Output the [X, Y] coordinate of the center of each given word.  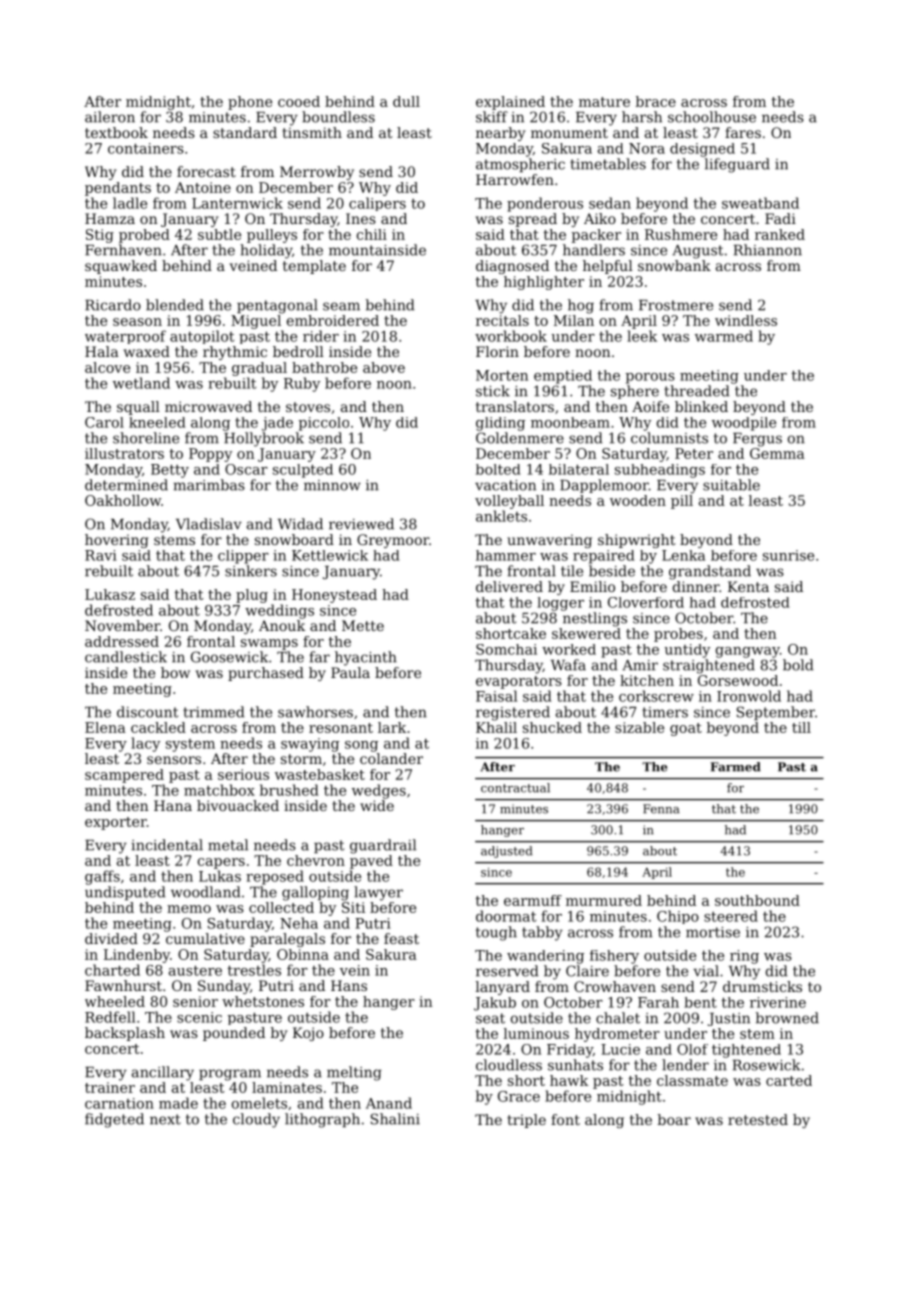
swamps [269, 644]
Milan [574, 320]
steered [731, 916]
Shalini [395, 1119]
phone [250, 103]
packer [596, 236]
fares [743, 132]
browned [787, 1018]
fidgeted [114, 1120]
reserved [507, 971]
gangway [748, 652]
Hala [102, 351]
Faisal [496, 696]
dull [406, 101]
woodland [206, 892]
